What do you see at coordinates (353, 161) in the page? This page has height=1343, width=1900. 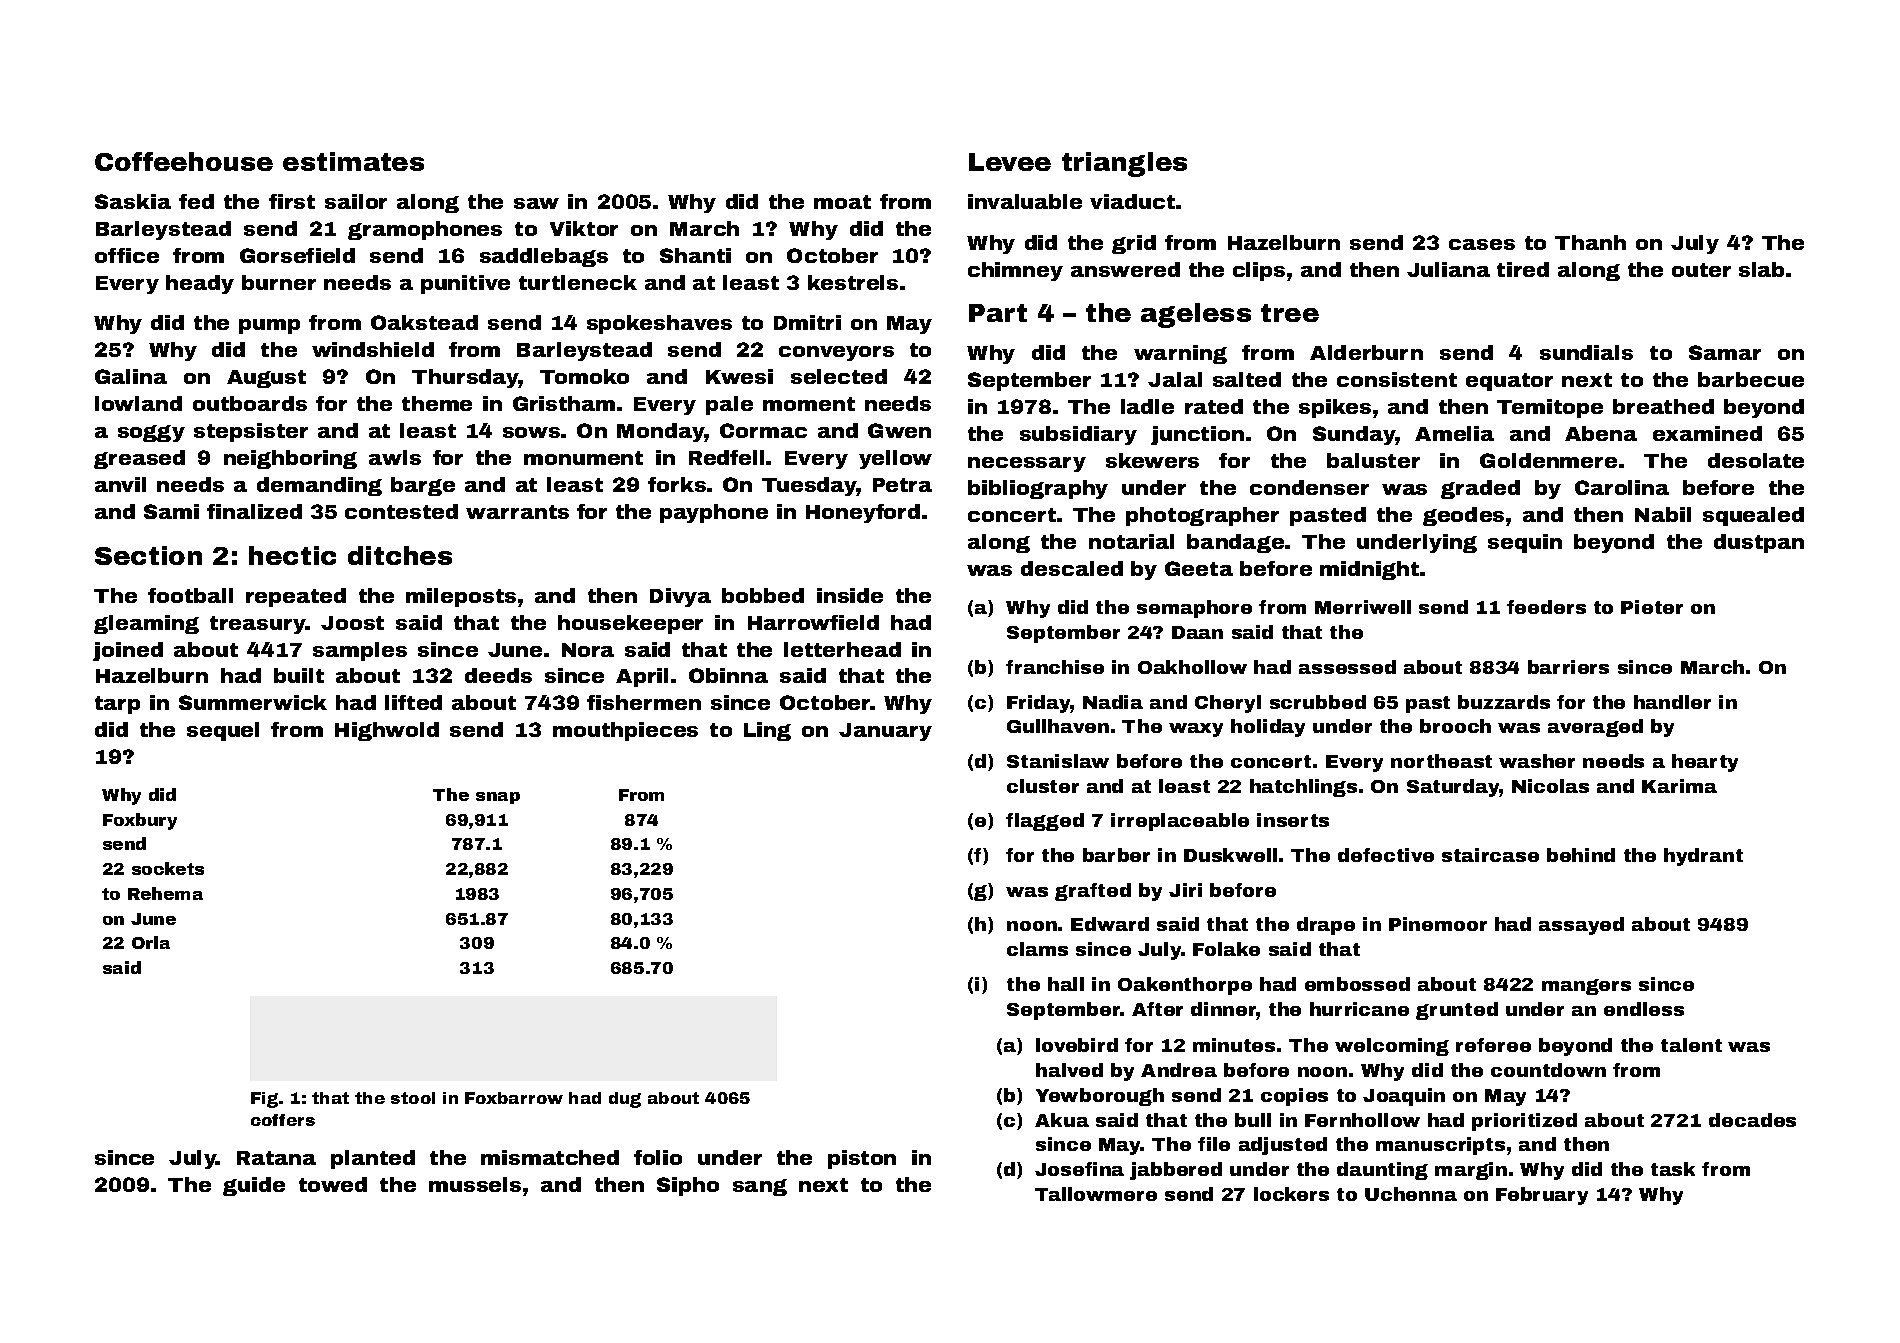 I see `estimates` at bounding box center [353, 161].
